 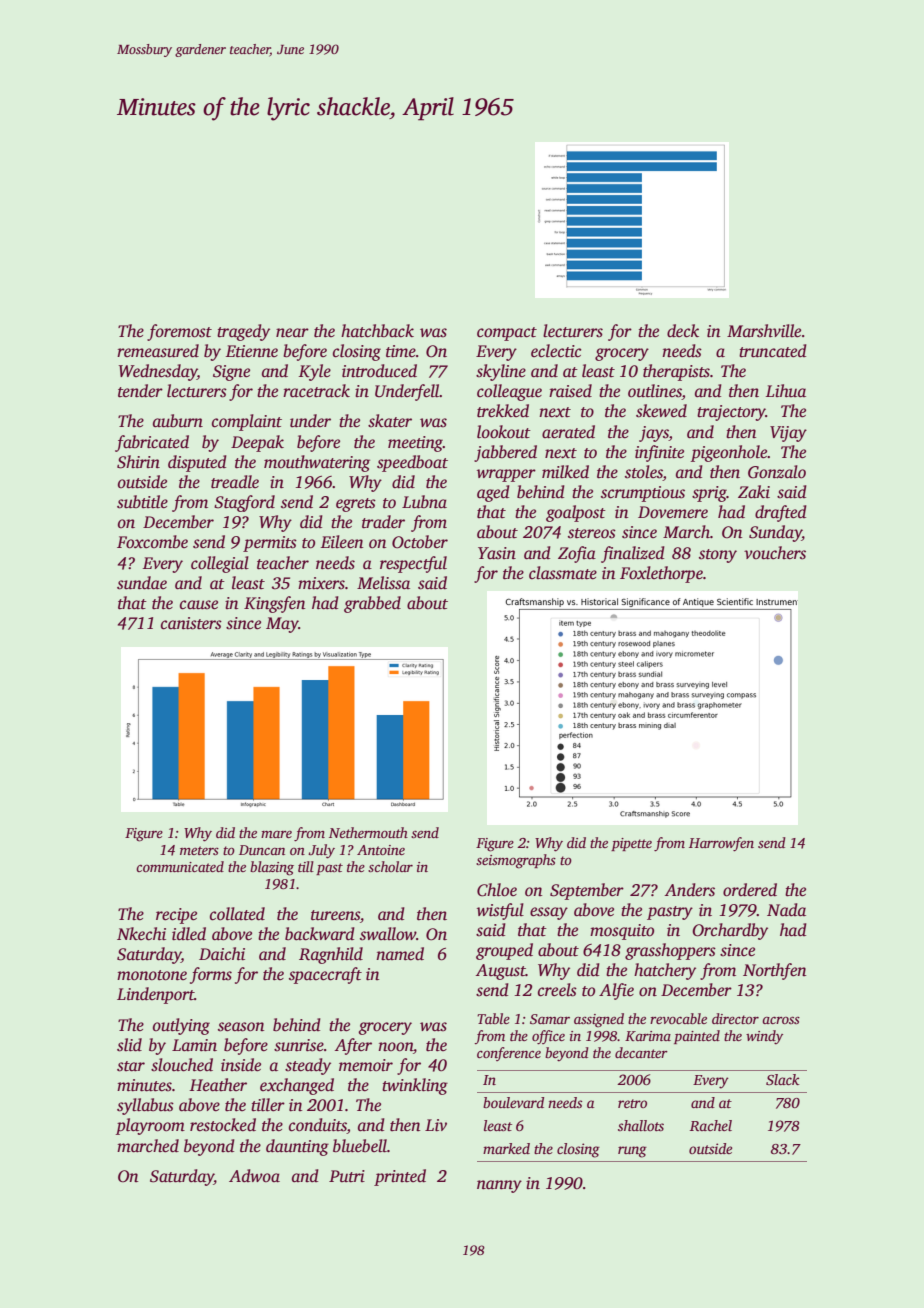 I want to click on scholar, so click(x=390, y=866).
